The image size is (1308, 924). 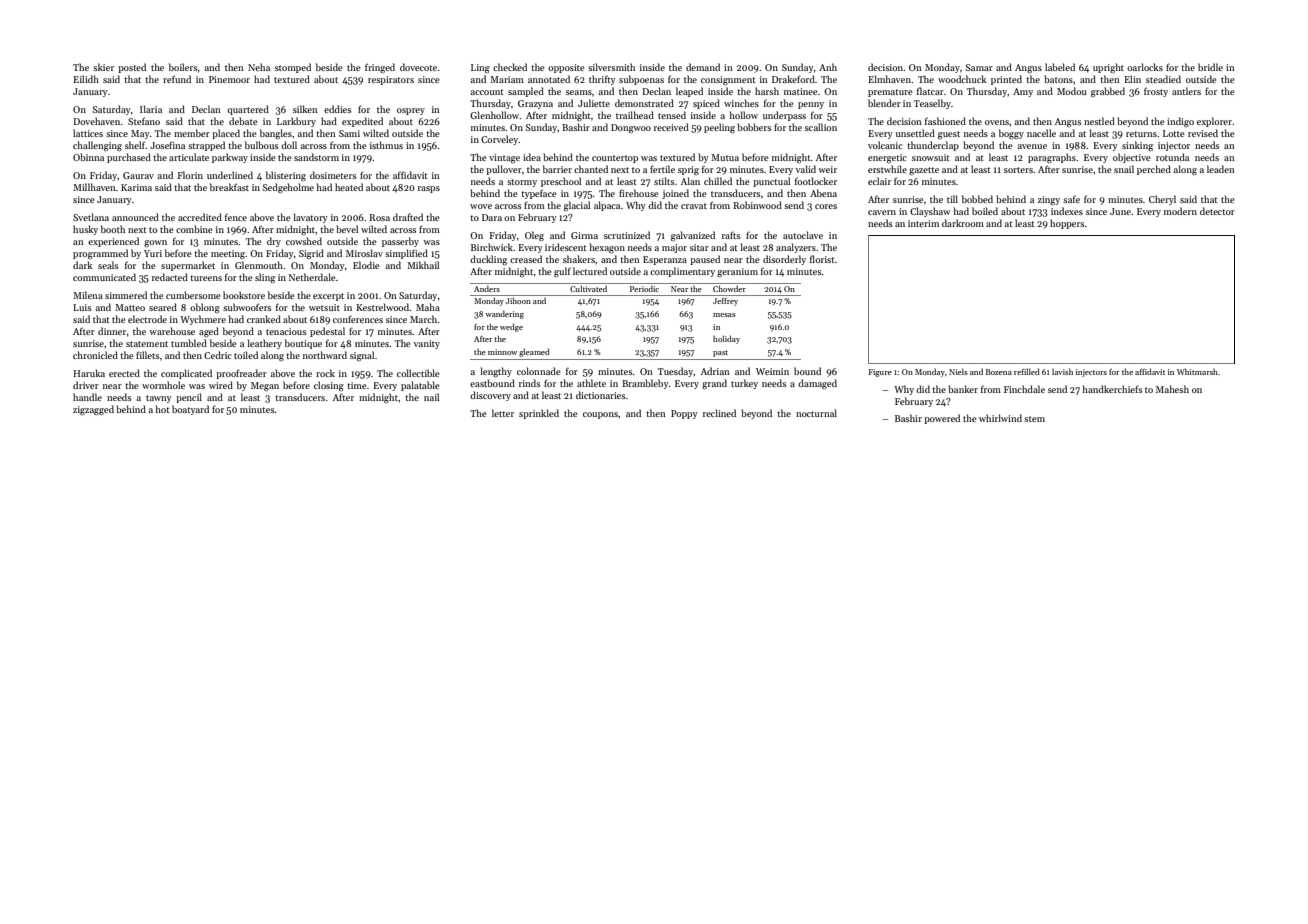 What do you see at coordinates (203, 320) in the screenshot?
I see `Wychmere` at bounding box center [203, 320].
